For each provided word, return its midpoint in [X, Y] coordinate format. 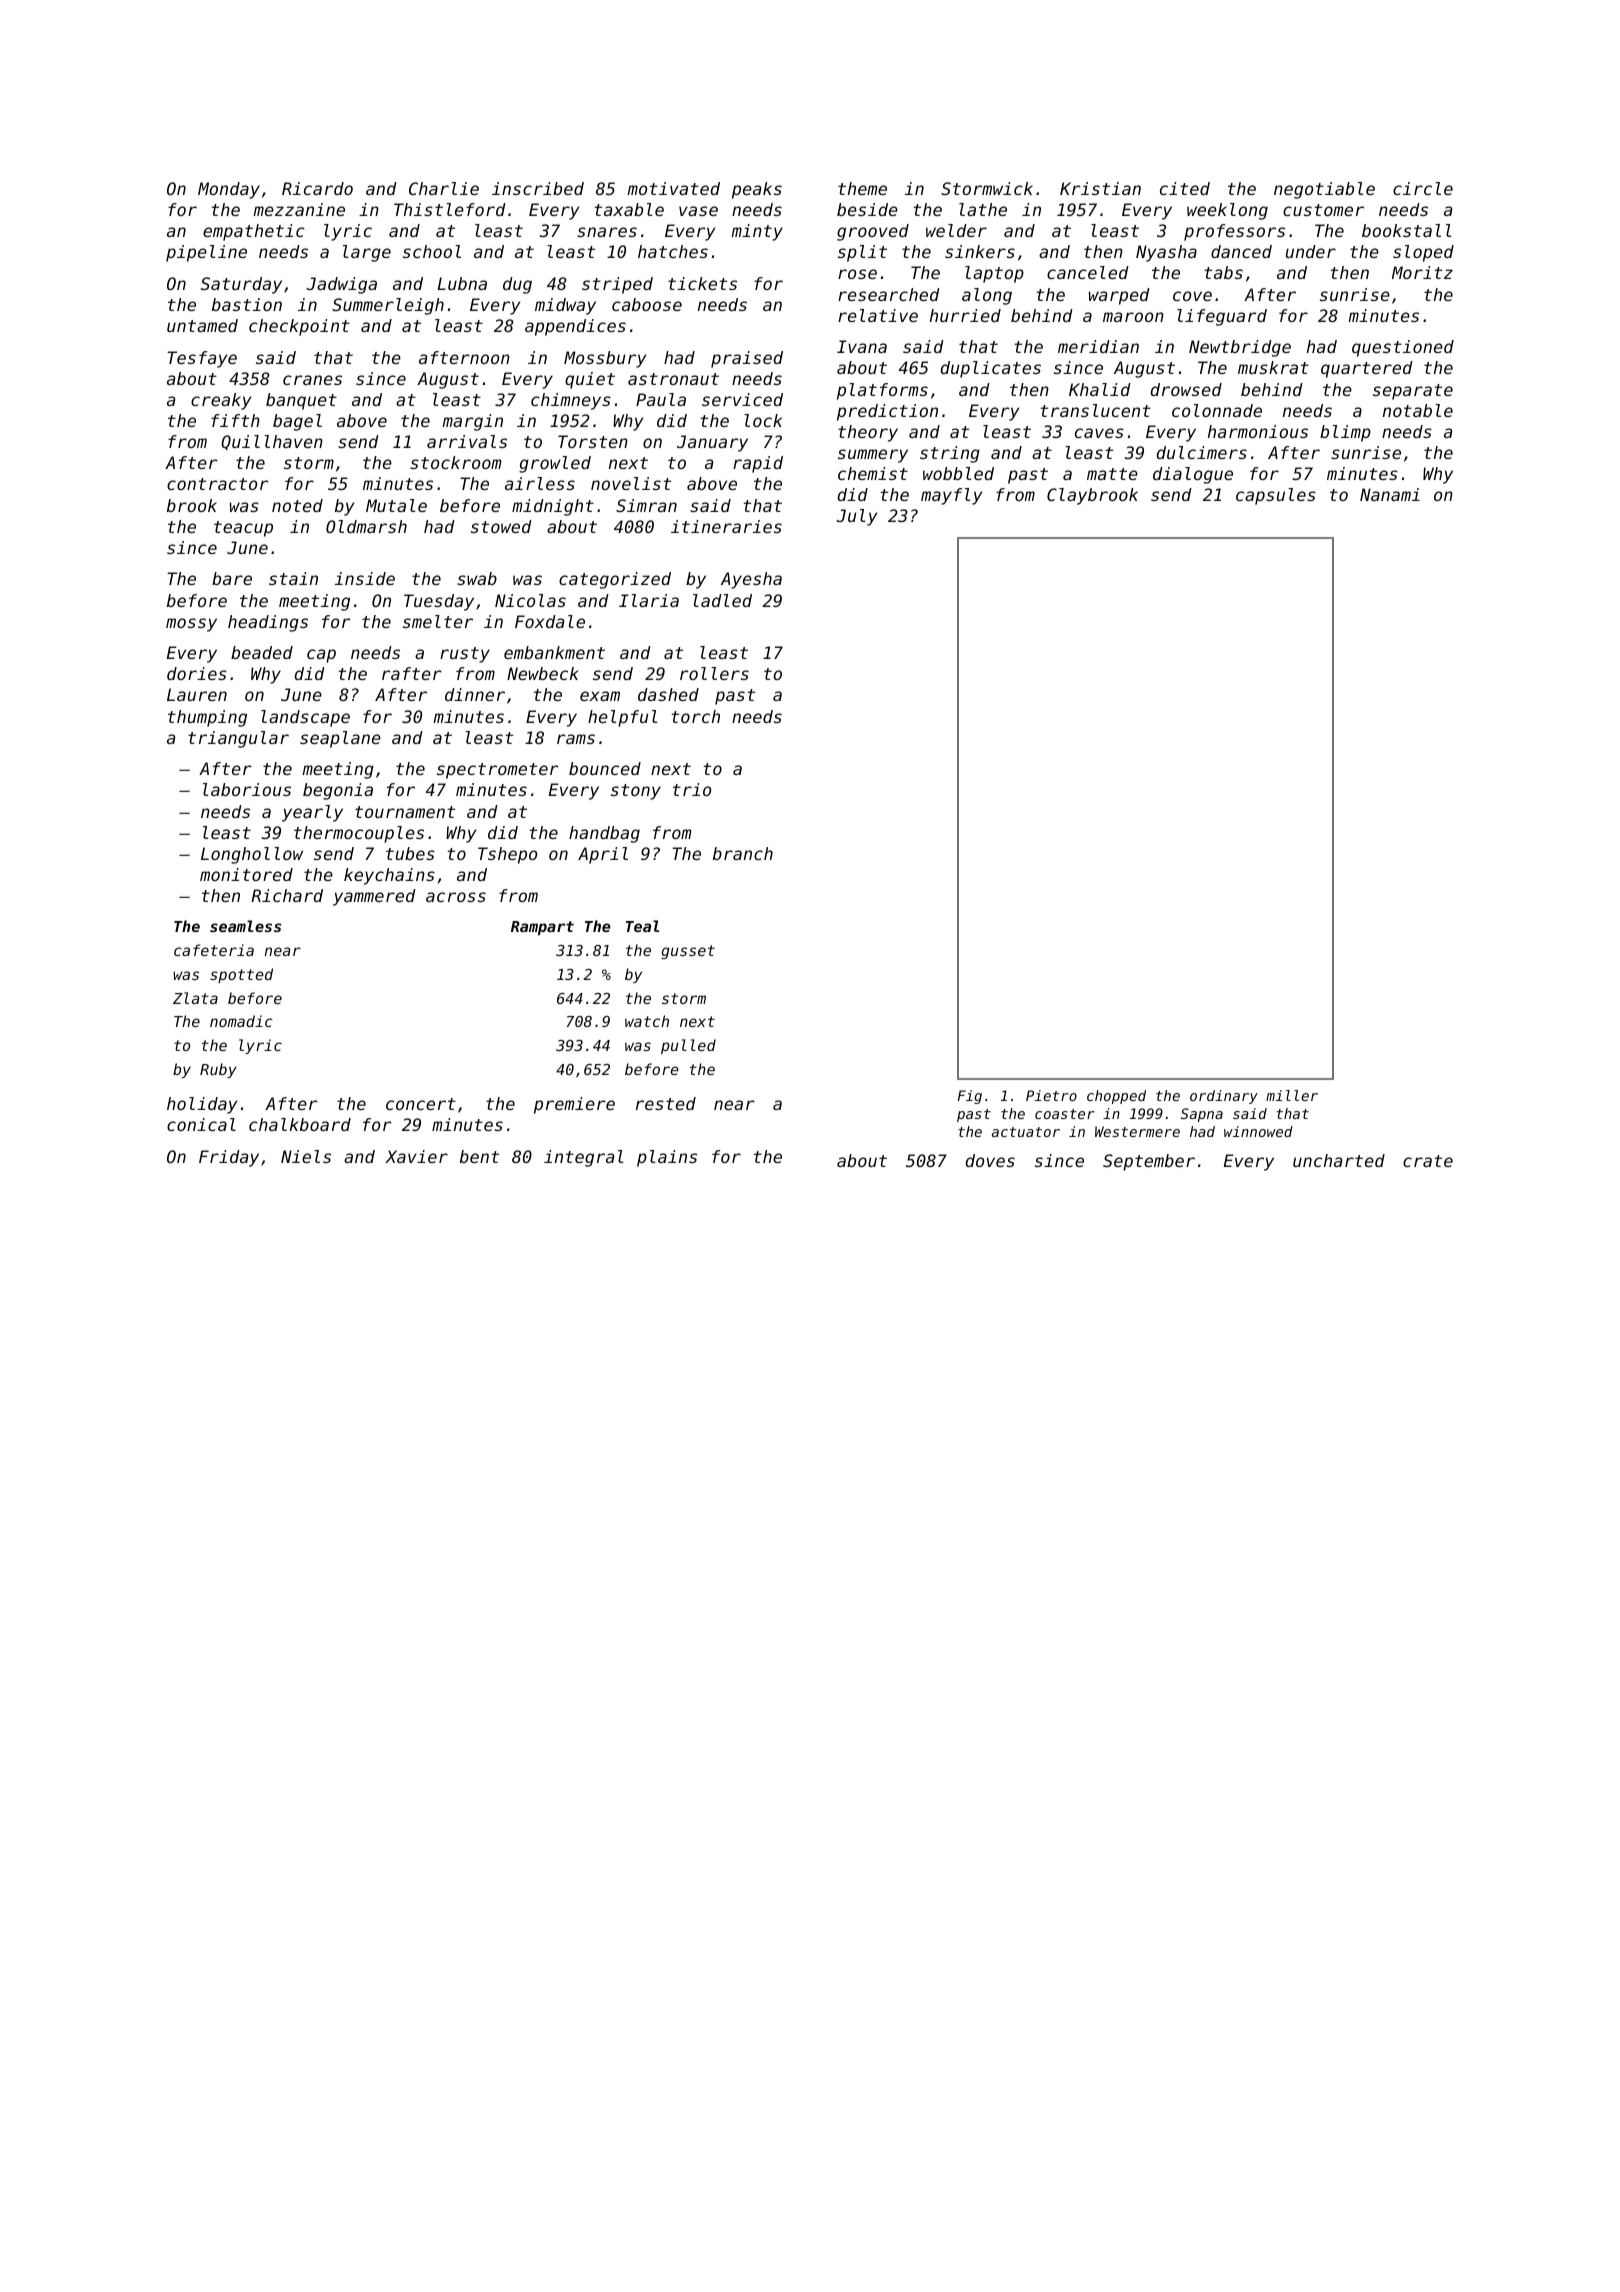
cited [1185, 188]
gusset [688, 952]
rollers [714, 673]
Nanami [1390, 494]
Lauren [197, 694]
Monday [229, 190]
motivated [673, 188]
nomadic [241, 1021]
